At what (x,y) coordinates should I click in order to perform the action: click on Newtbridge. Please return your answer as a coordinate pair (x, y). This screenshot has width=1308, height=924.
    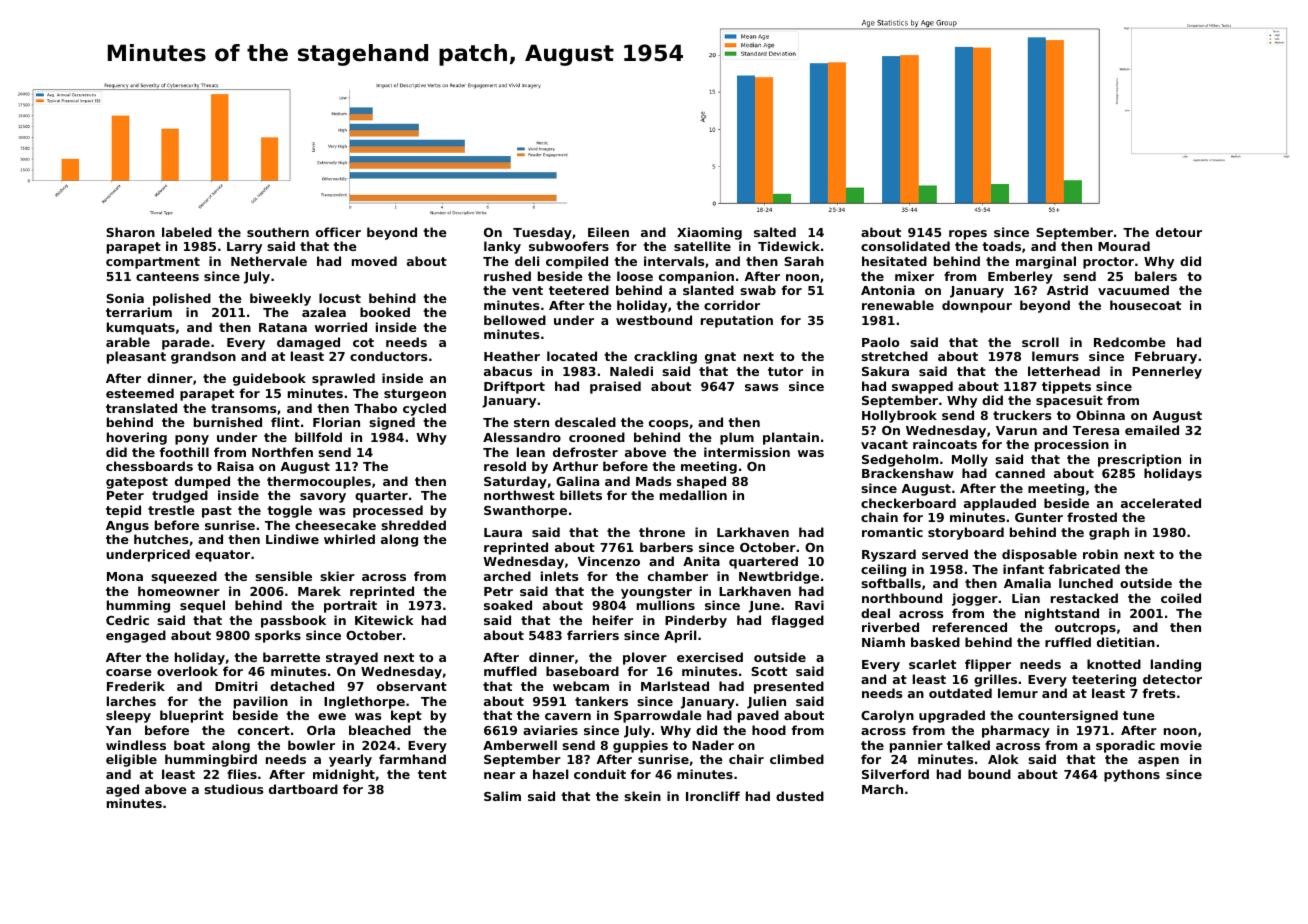
    Looking at the image, I should click on (779, 577).
